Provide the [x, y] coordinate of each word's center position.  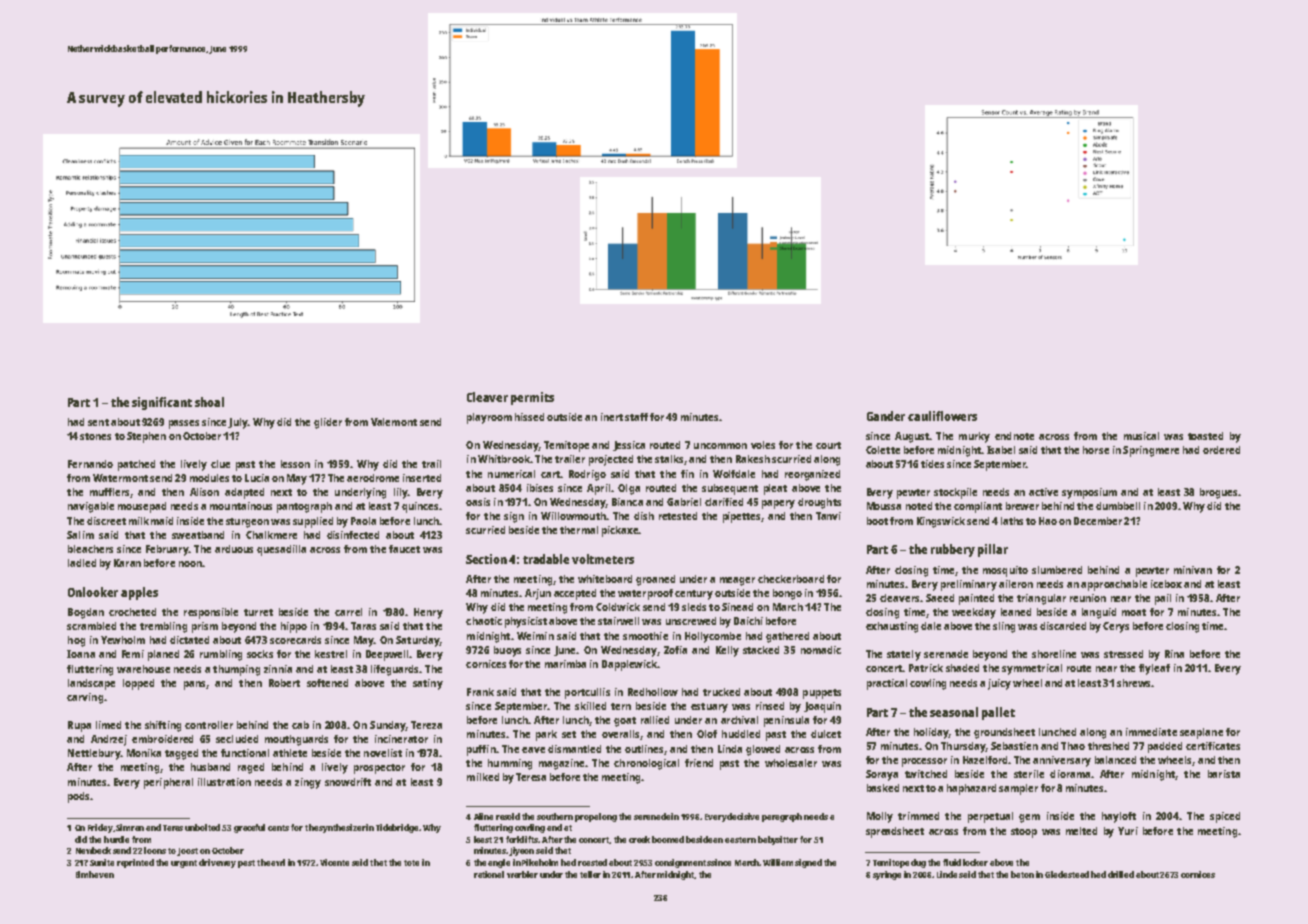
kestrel [331, 654]
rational [489, 874]
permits [532, 398]
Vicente [334, 862]
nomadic [821, 650]
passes [184, 424]
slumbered [1057, 570]
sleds [694, 607]
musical [1141, 436]
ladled [82, 563]
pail [1163, 599]
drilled [1121, 874]
